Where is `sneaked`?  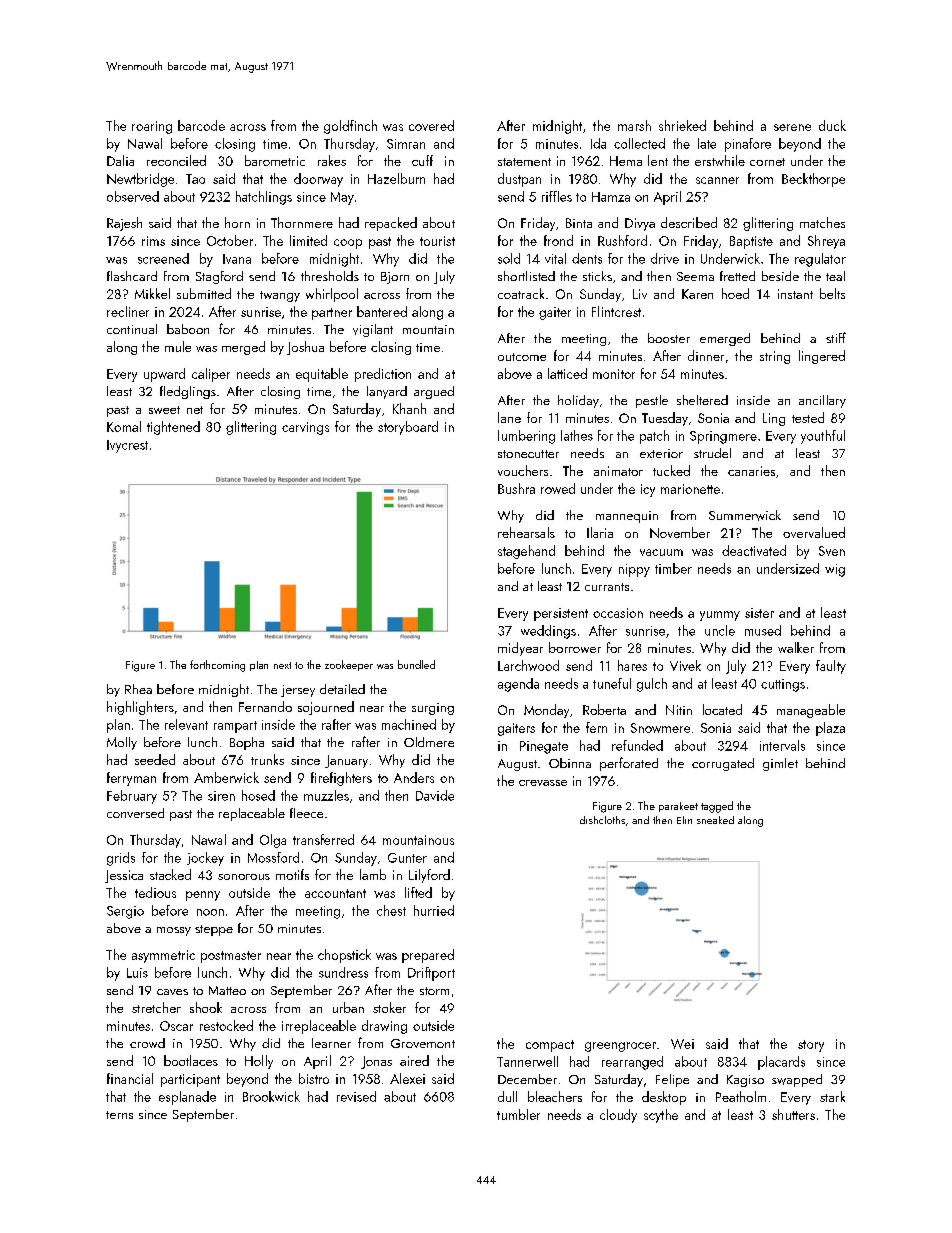
sneaked is located at coordinates (715, 820).
